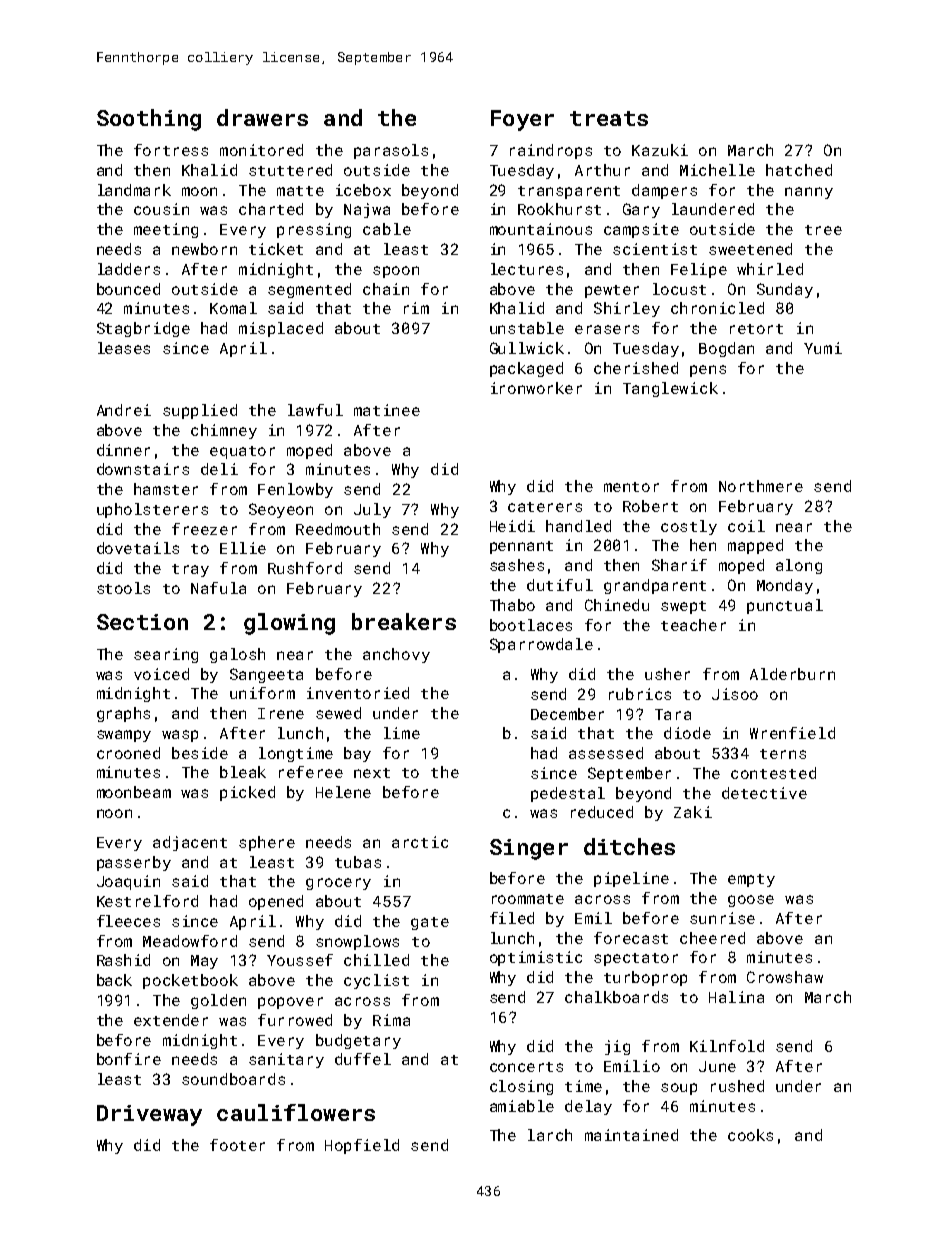 This screenshot has height=1233, width=952. I want to click on ticket, so click(276, 249).
